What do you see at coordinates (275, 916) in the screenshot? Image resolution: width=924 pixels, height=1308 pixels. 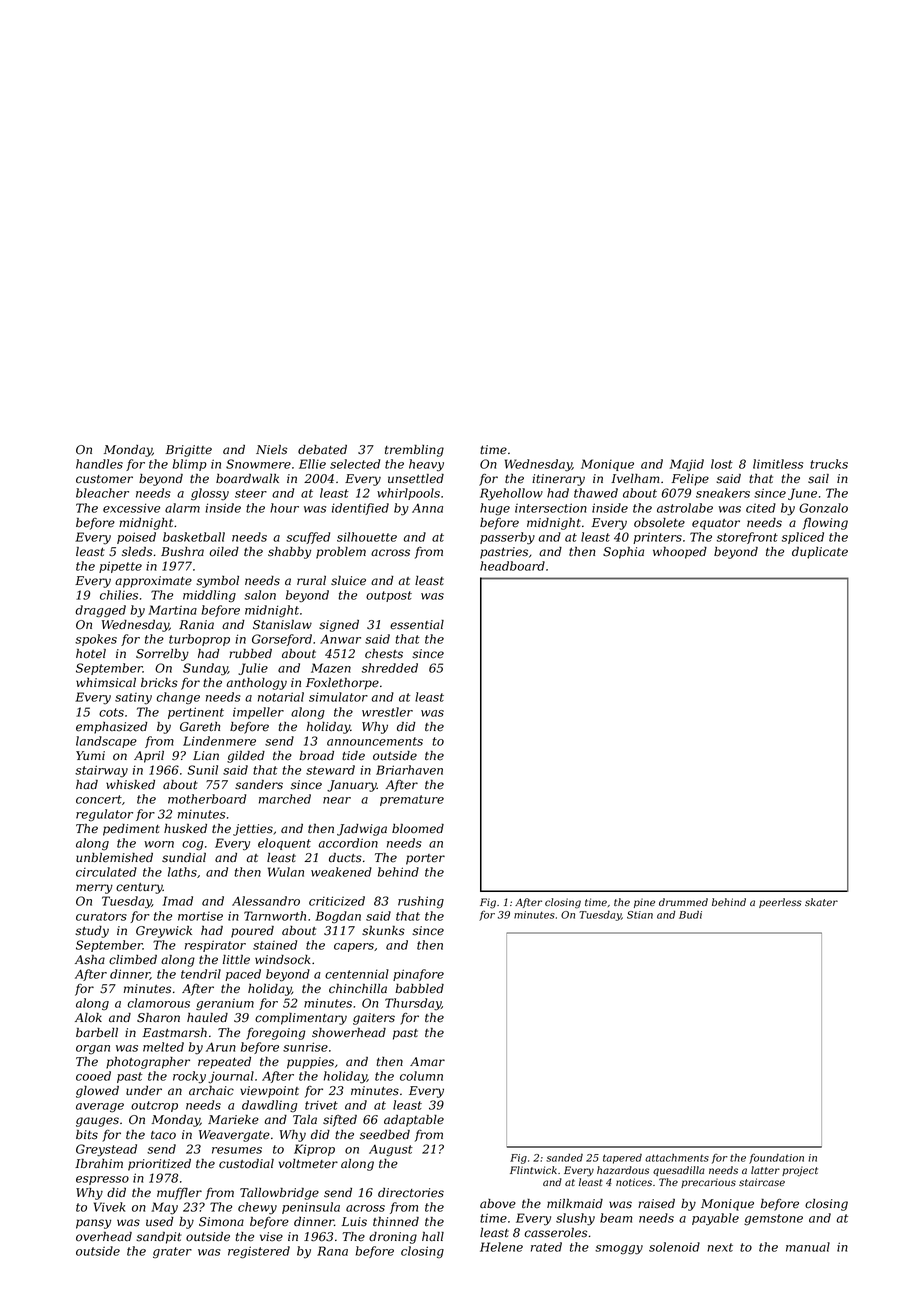 I see `Tarnworth` at bounding box center [275, 916].
